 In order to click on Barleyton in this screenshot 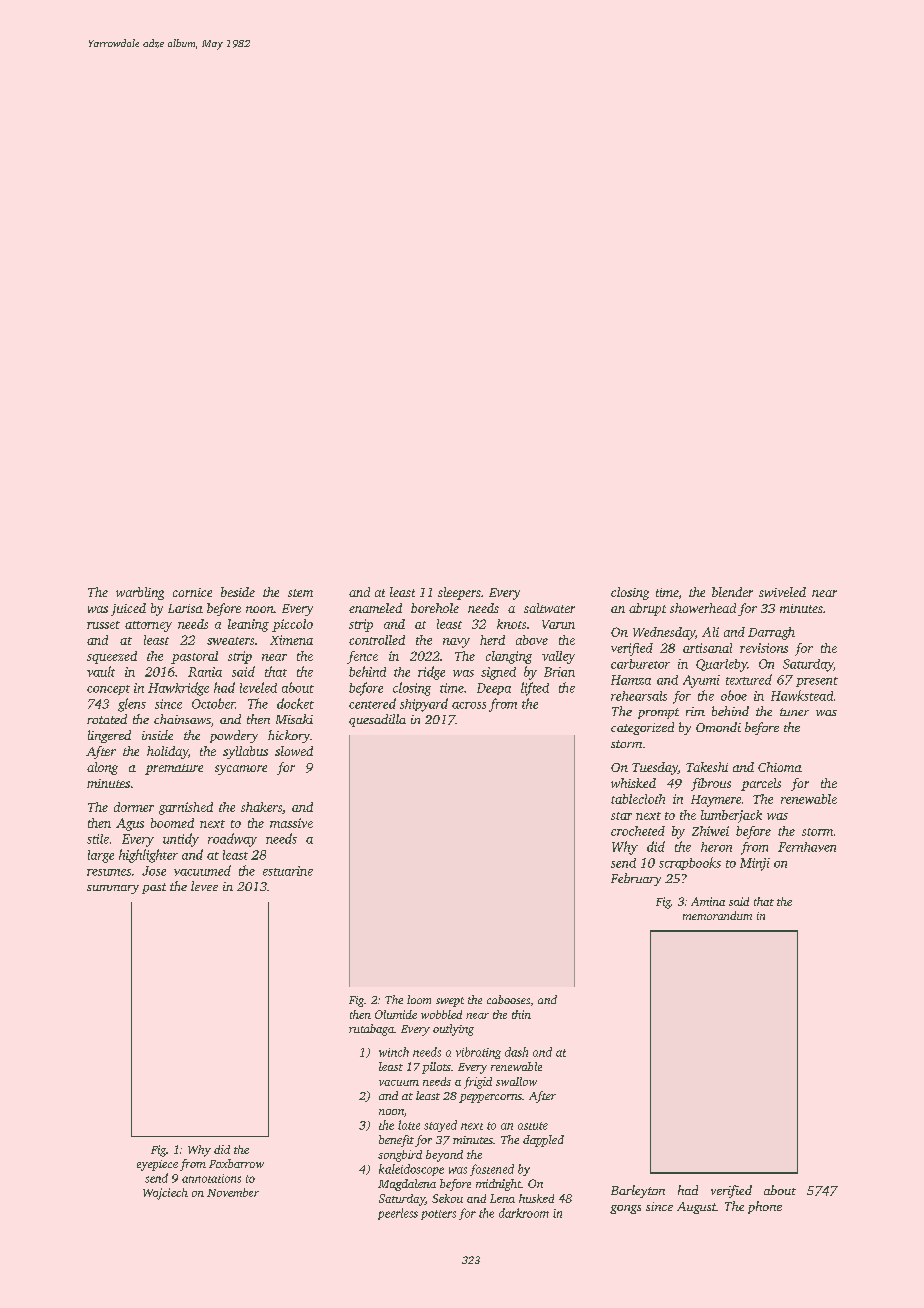, I will do `click(638, 1191)`.
